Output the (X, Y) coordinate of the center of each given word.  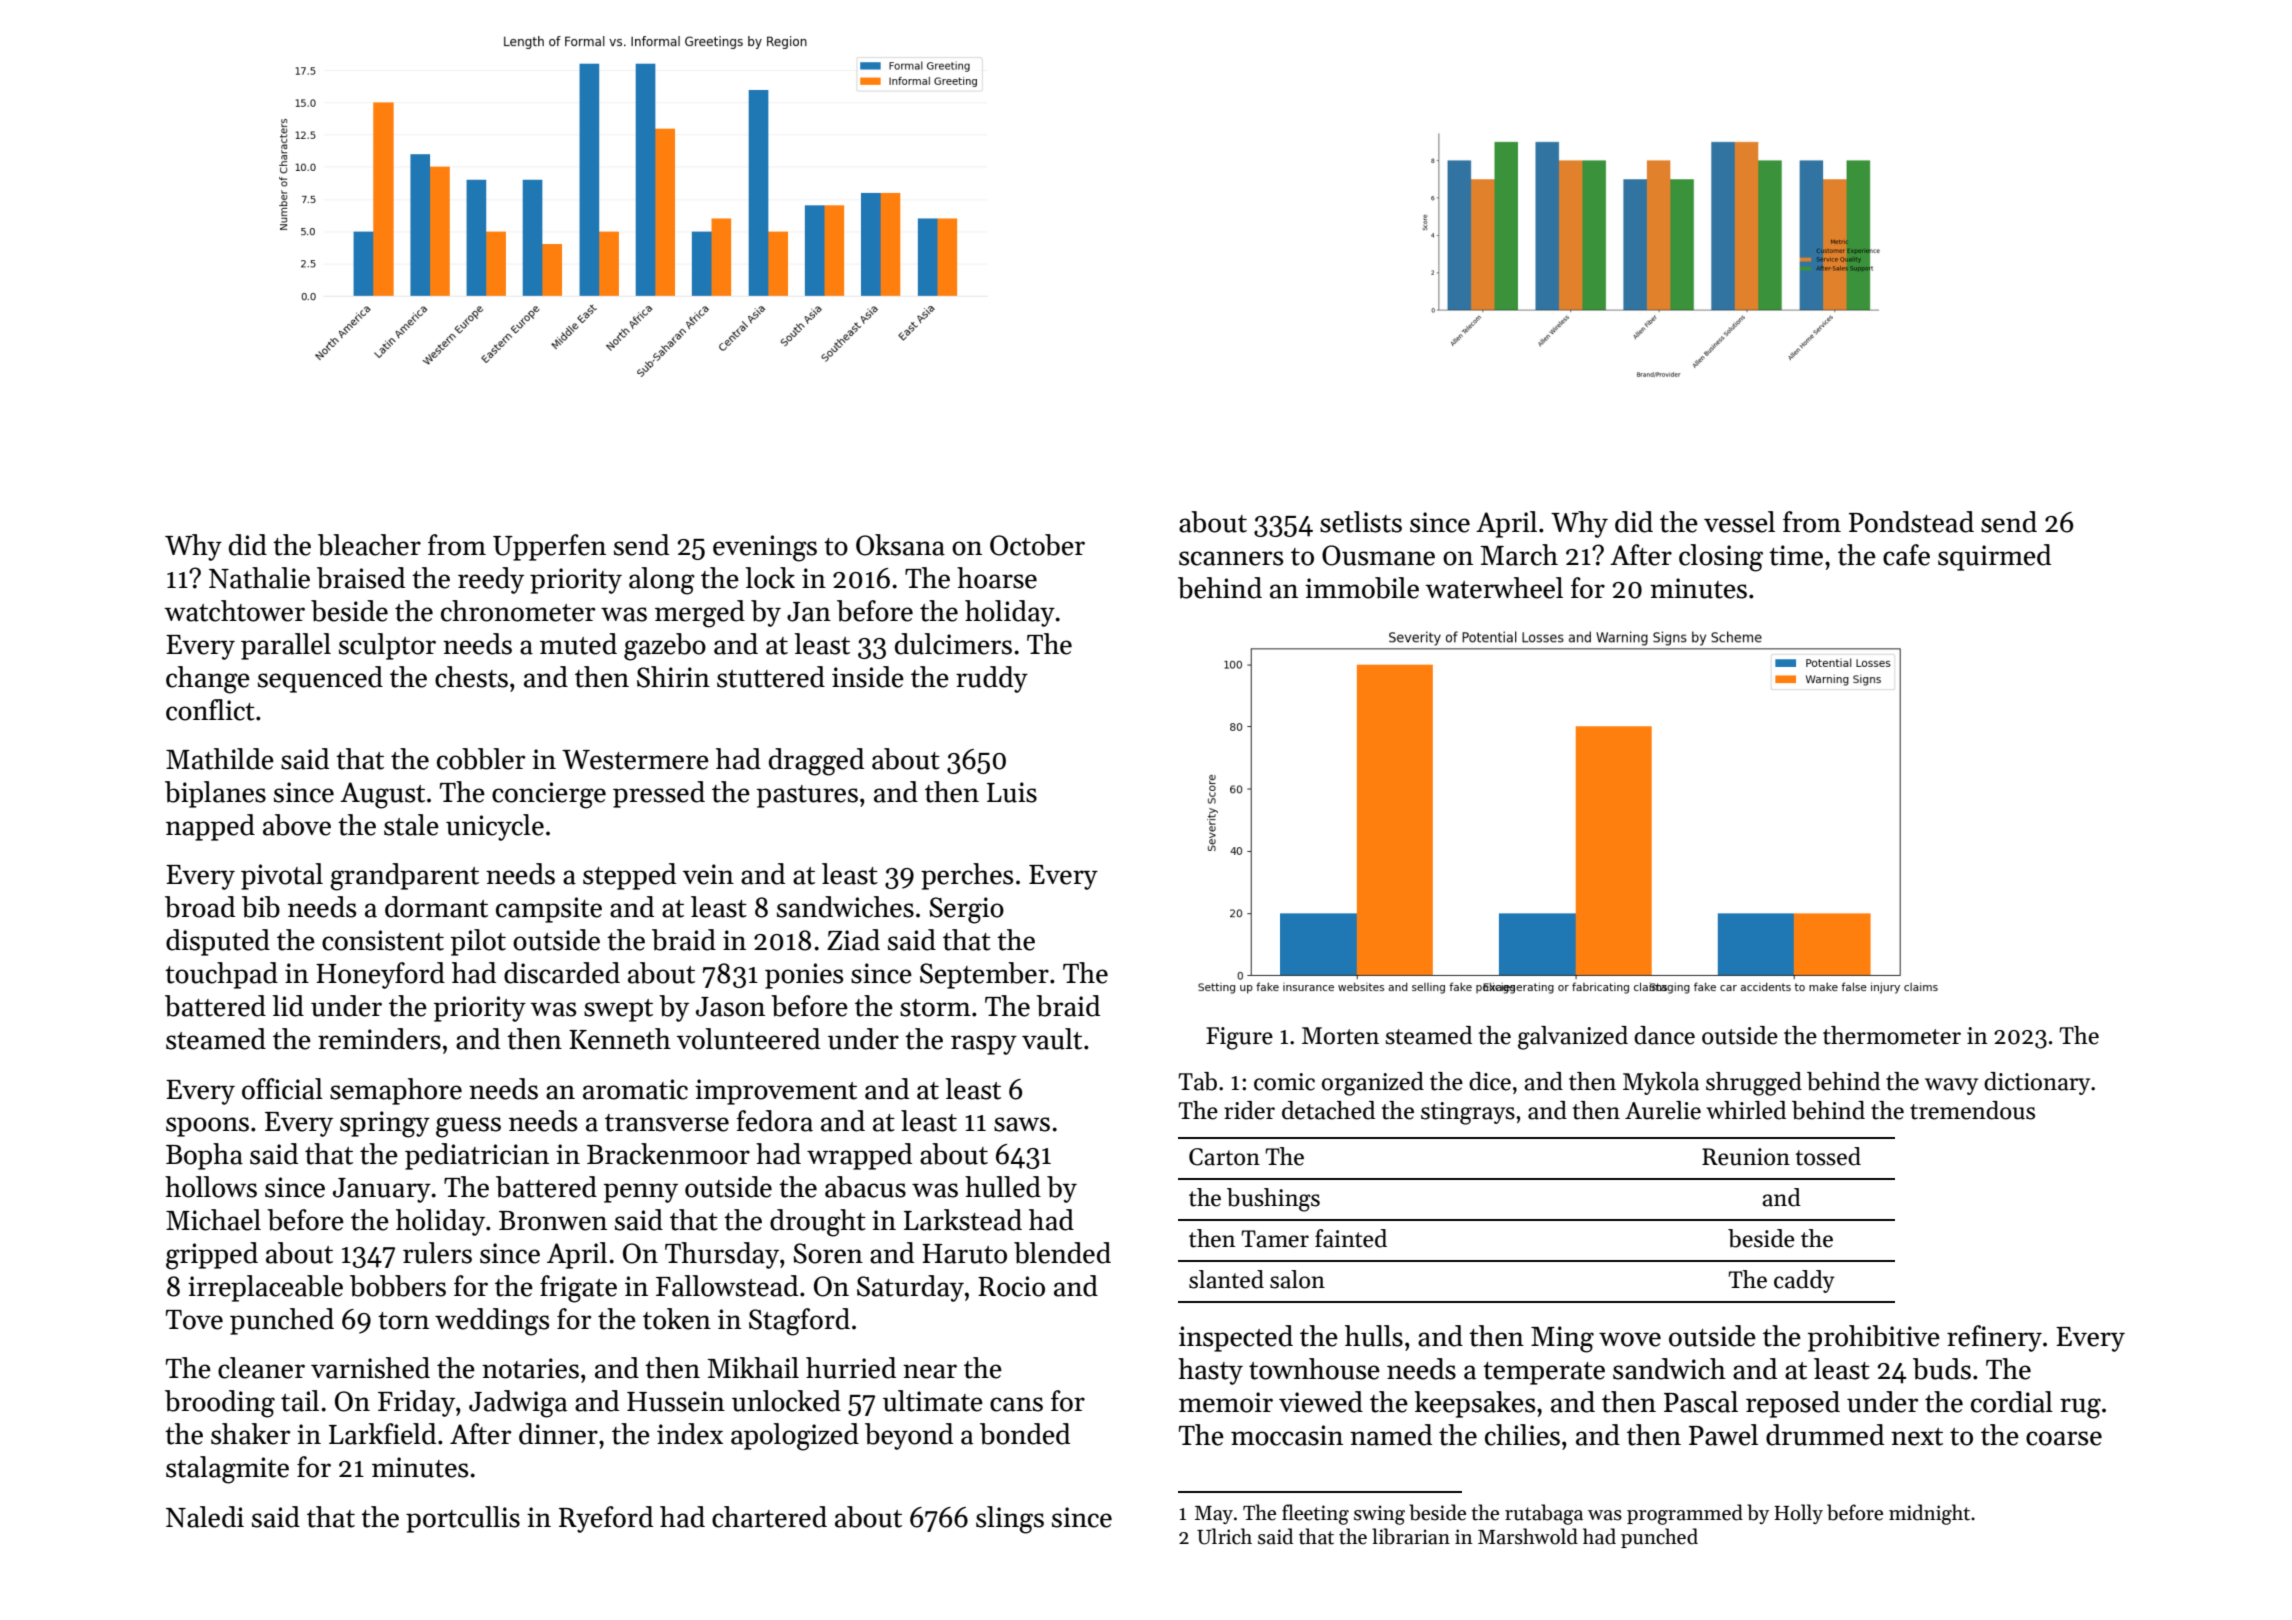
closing (1721, 558)
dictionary (2037, 1083)
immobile (1362, 588)
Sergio (967, 910)
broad (200, 907)
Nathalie (259, 578)
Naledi (205, 1517)
